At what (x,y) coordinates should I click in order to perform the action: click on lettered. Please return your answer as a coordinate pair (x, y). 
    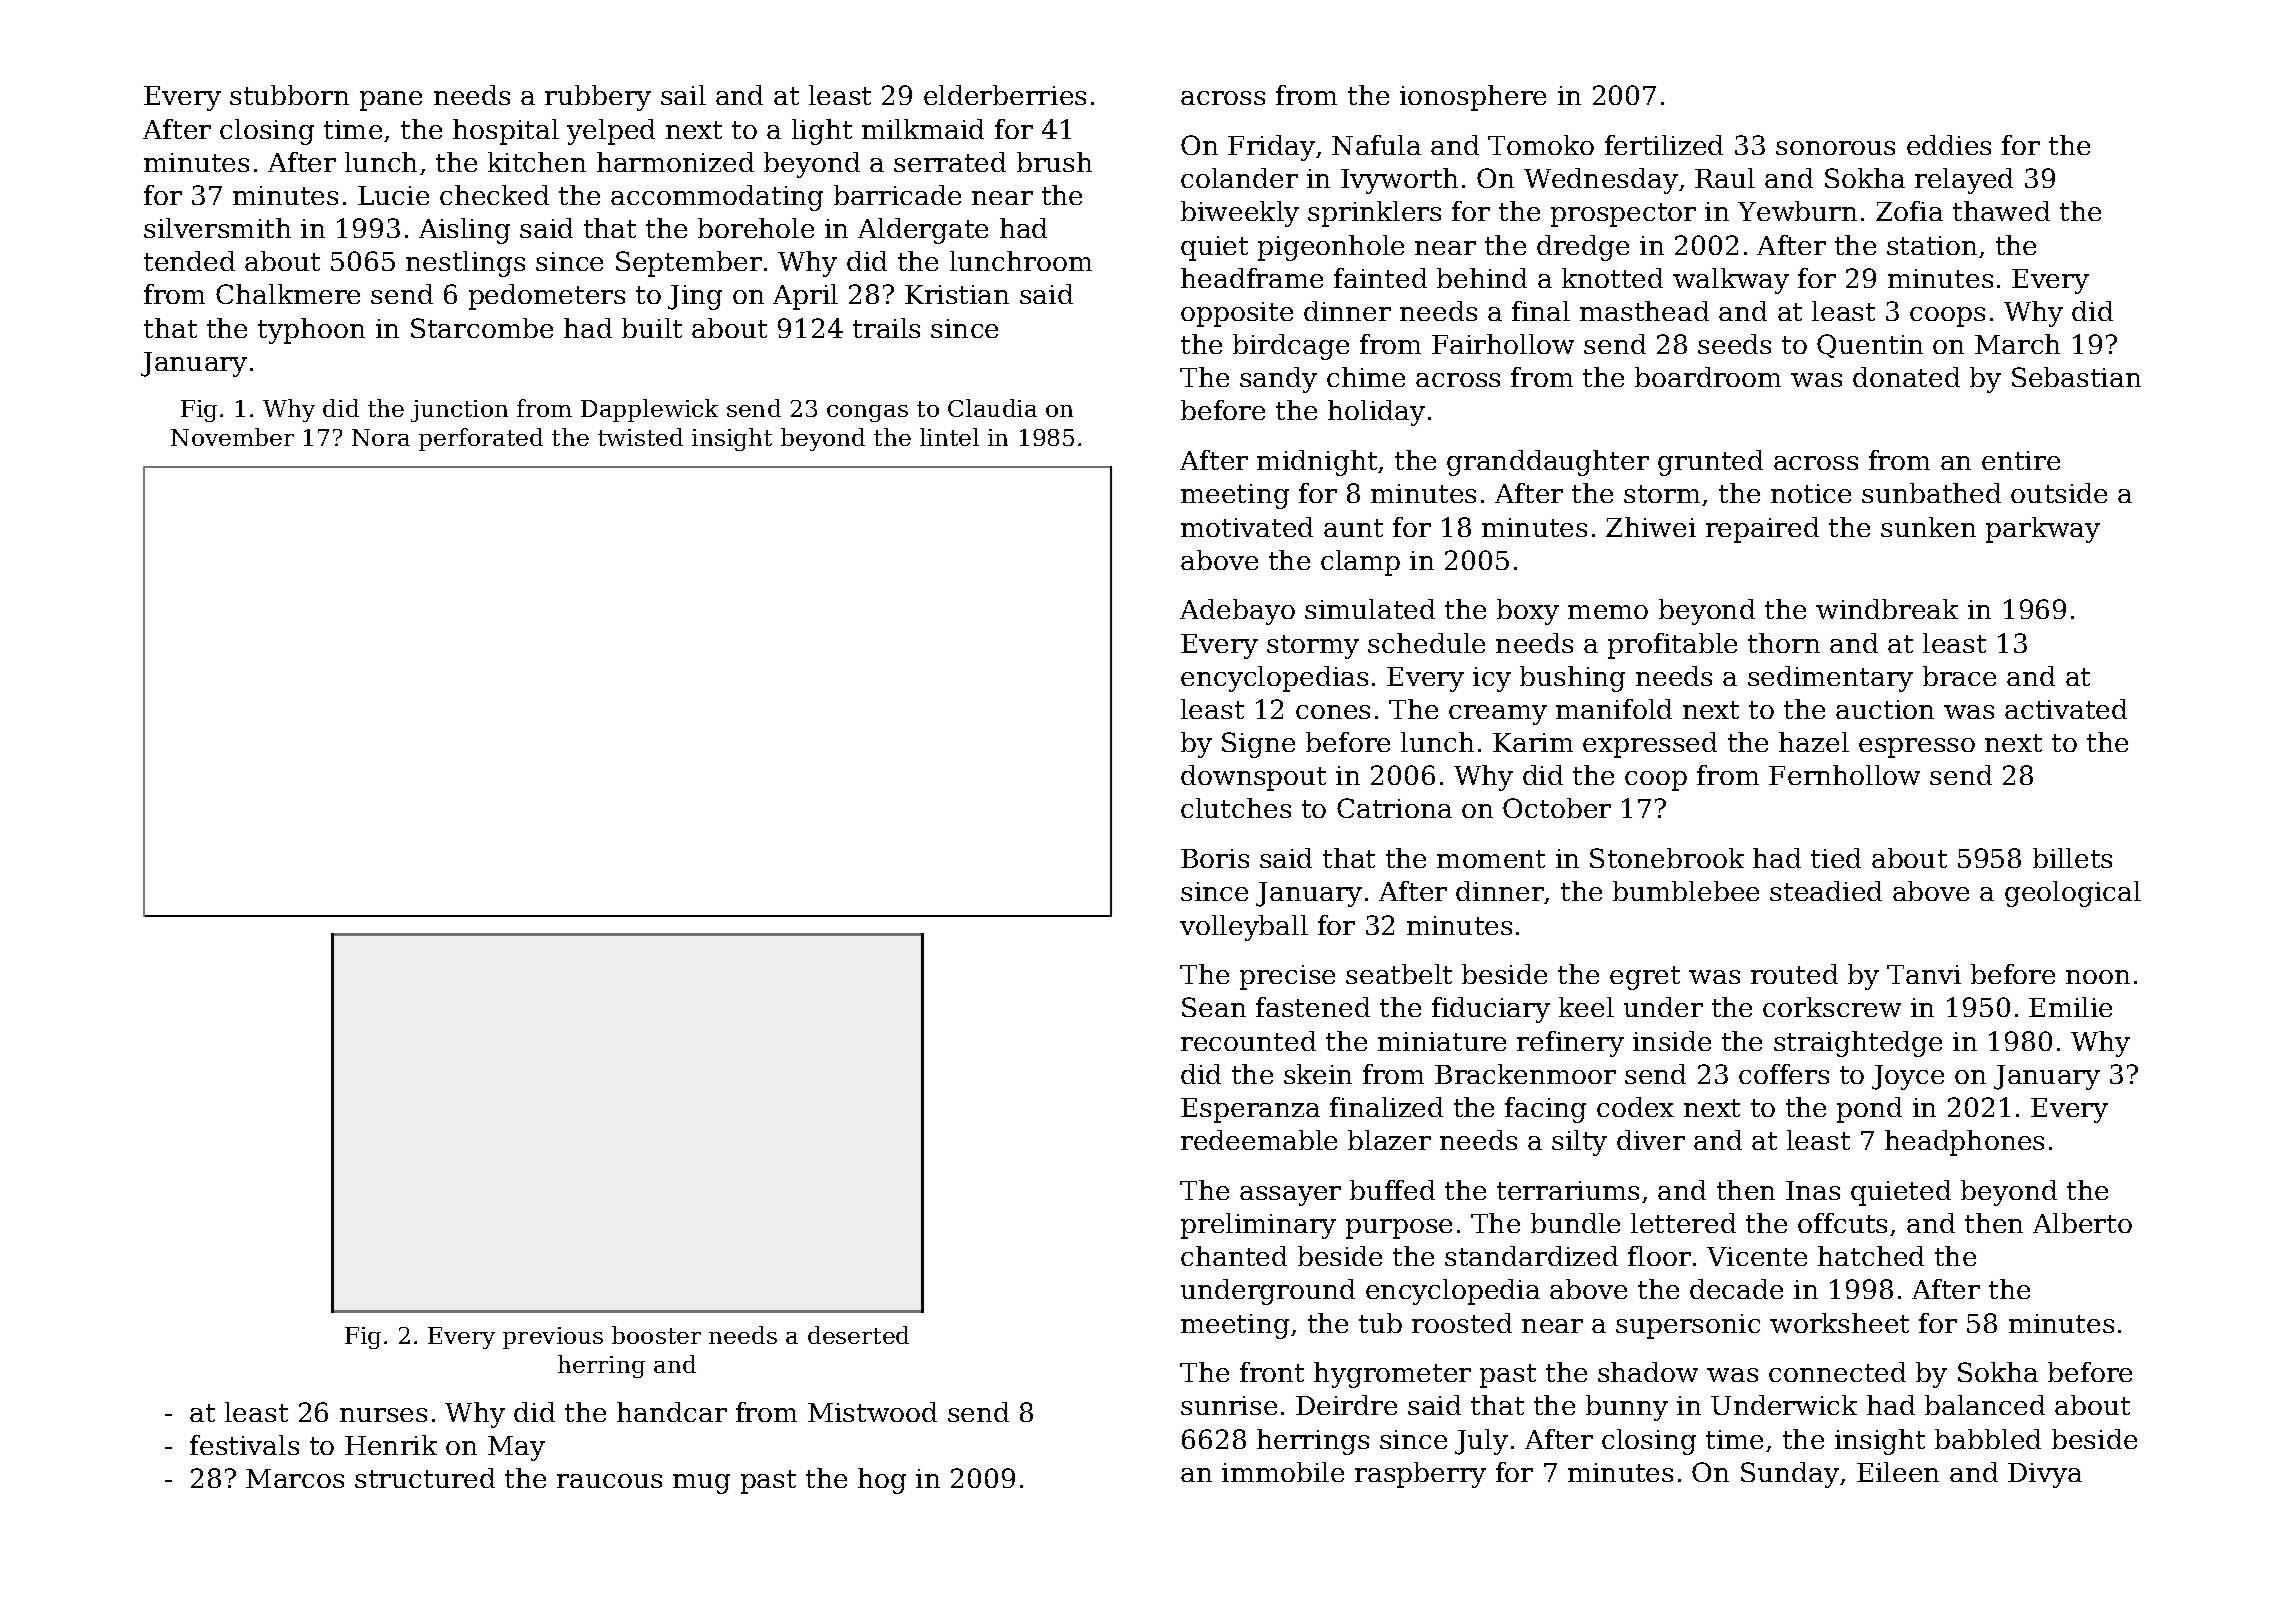
    Looking at the image, I should click on (1683, 1223).
